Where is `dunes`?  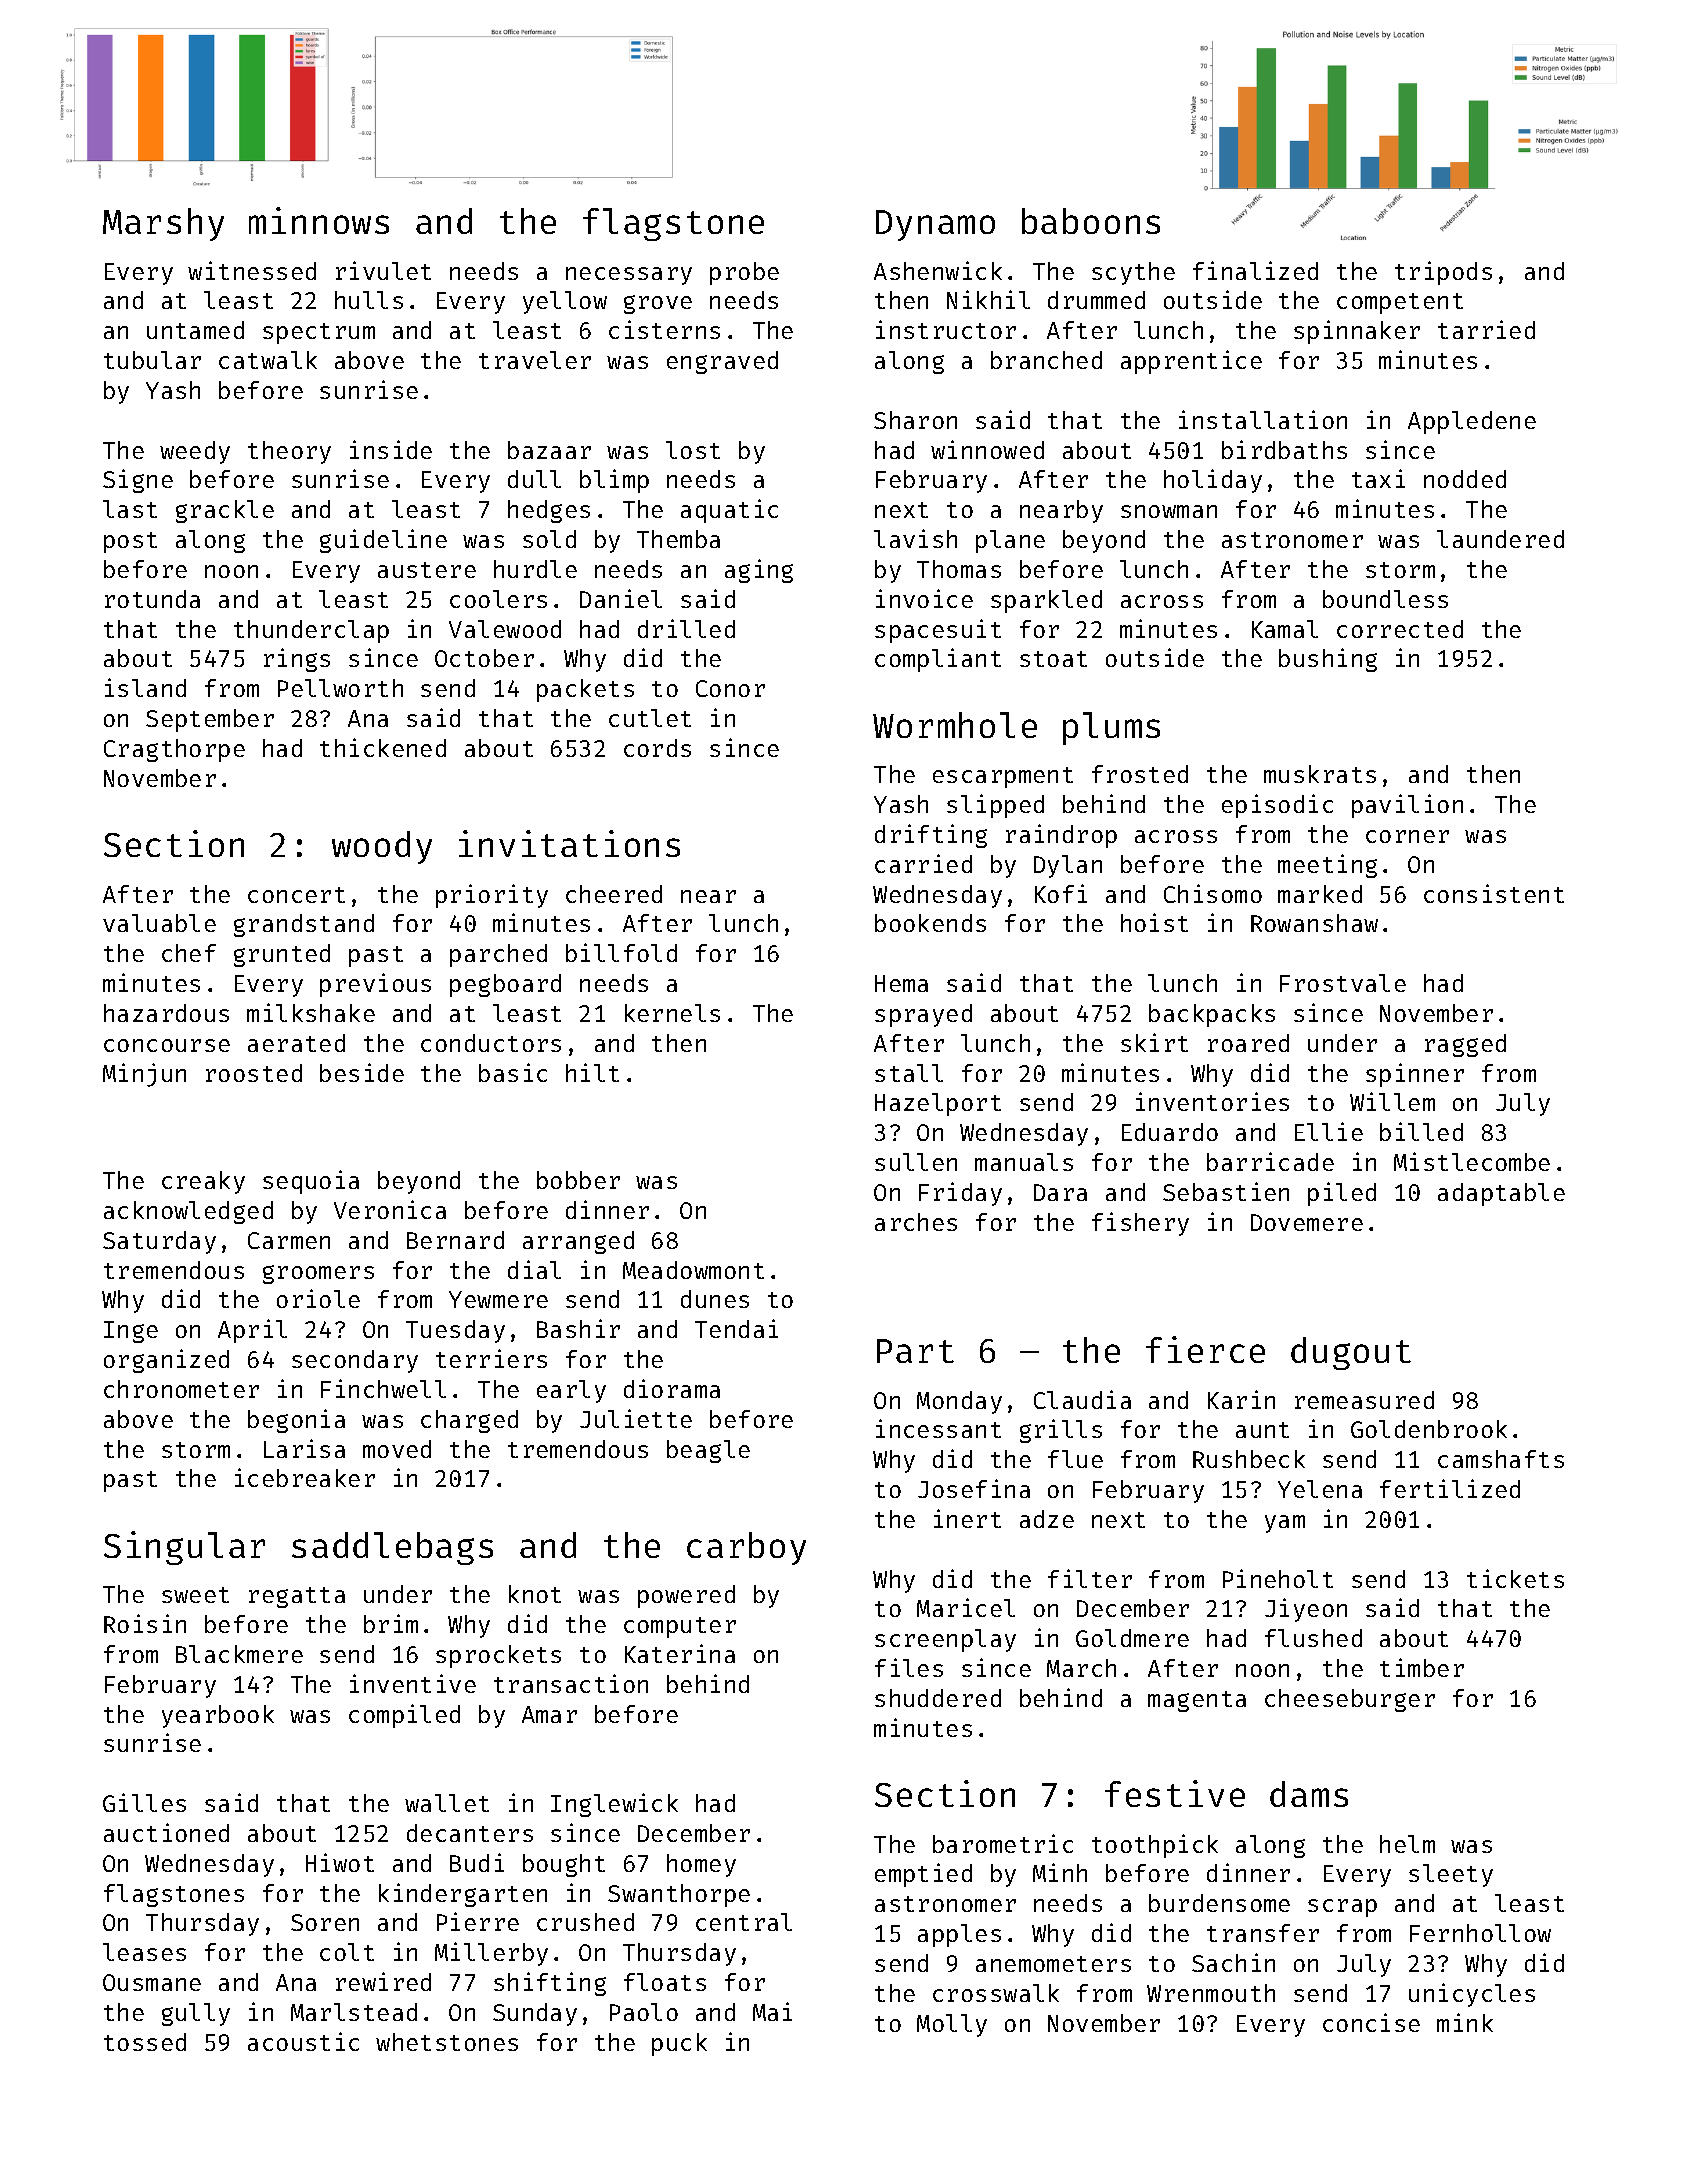 dunes is located at coordinates (715, 1299).
